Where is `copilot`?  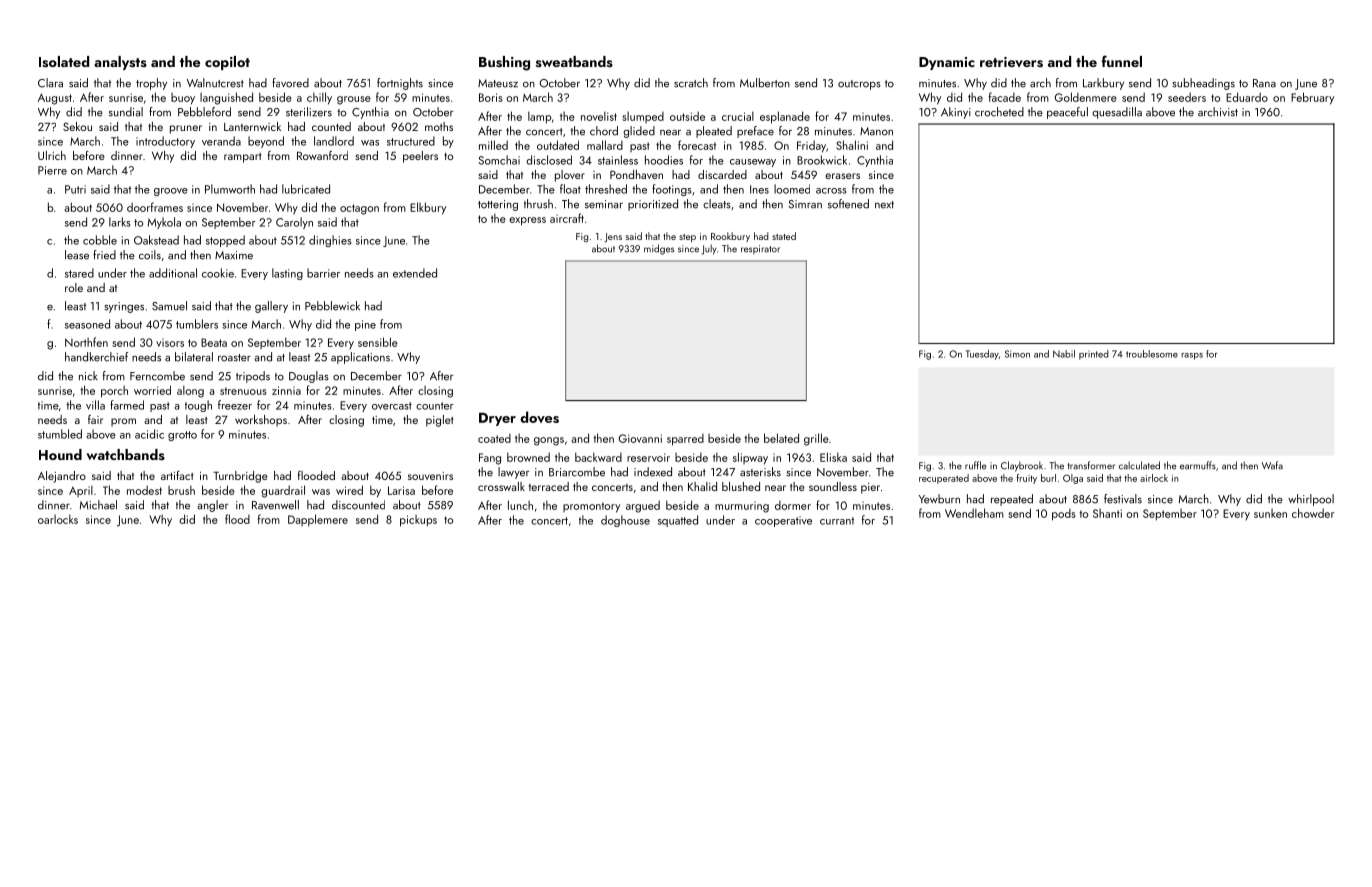
copilot is located at coordinates (227, 63).
